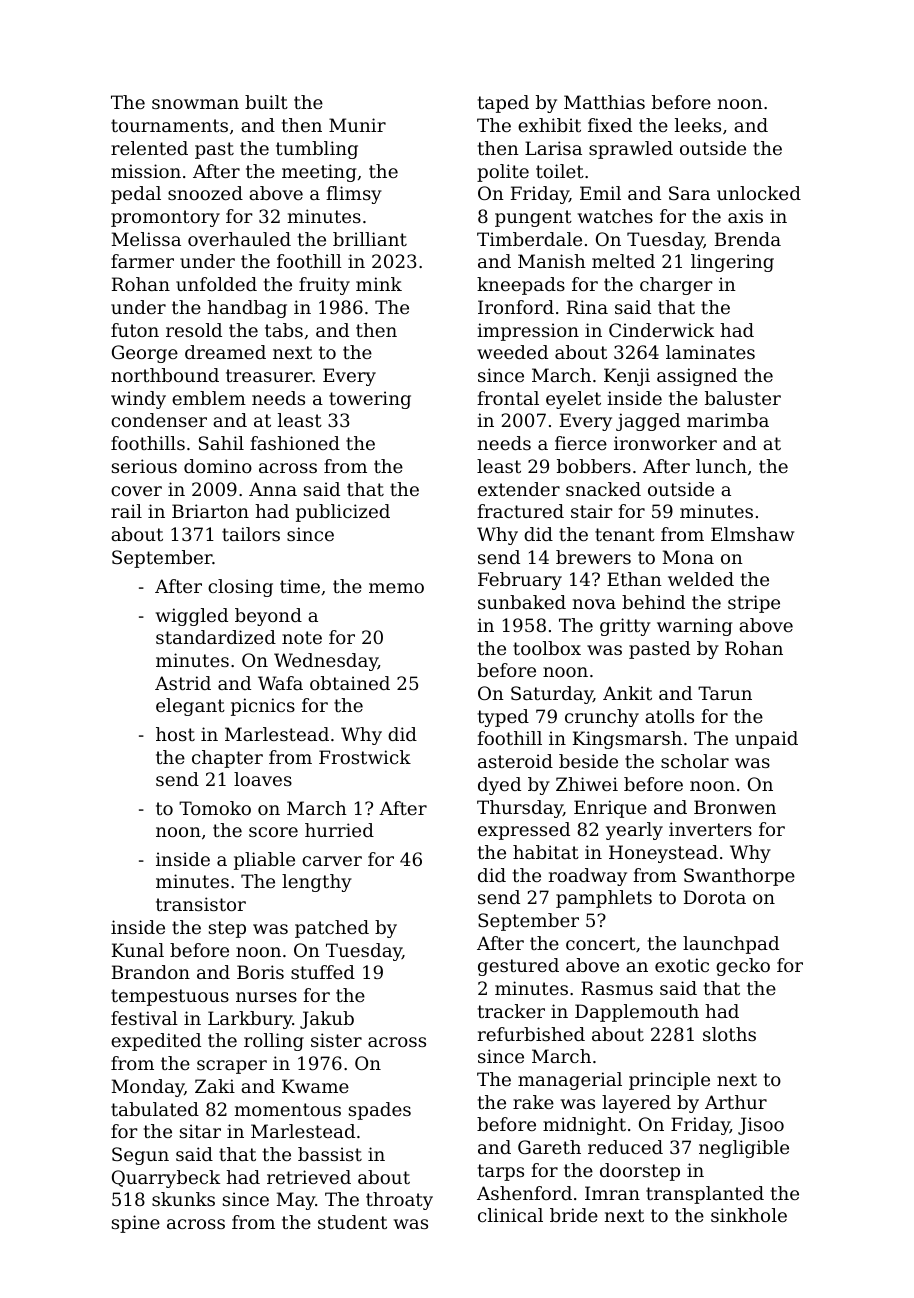  What do you see at coordinates (661, 330) in the document?
I see `Cinderwick` at bounding box center [661, 330].
